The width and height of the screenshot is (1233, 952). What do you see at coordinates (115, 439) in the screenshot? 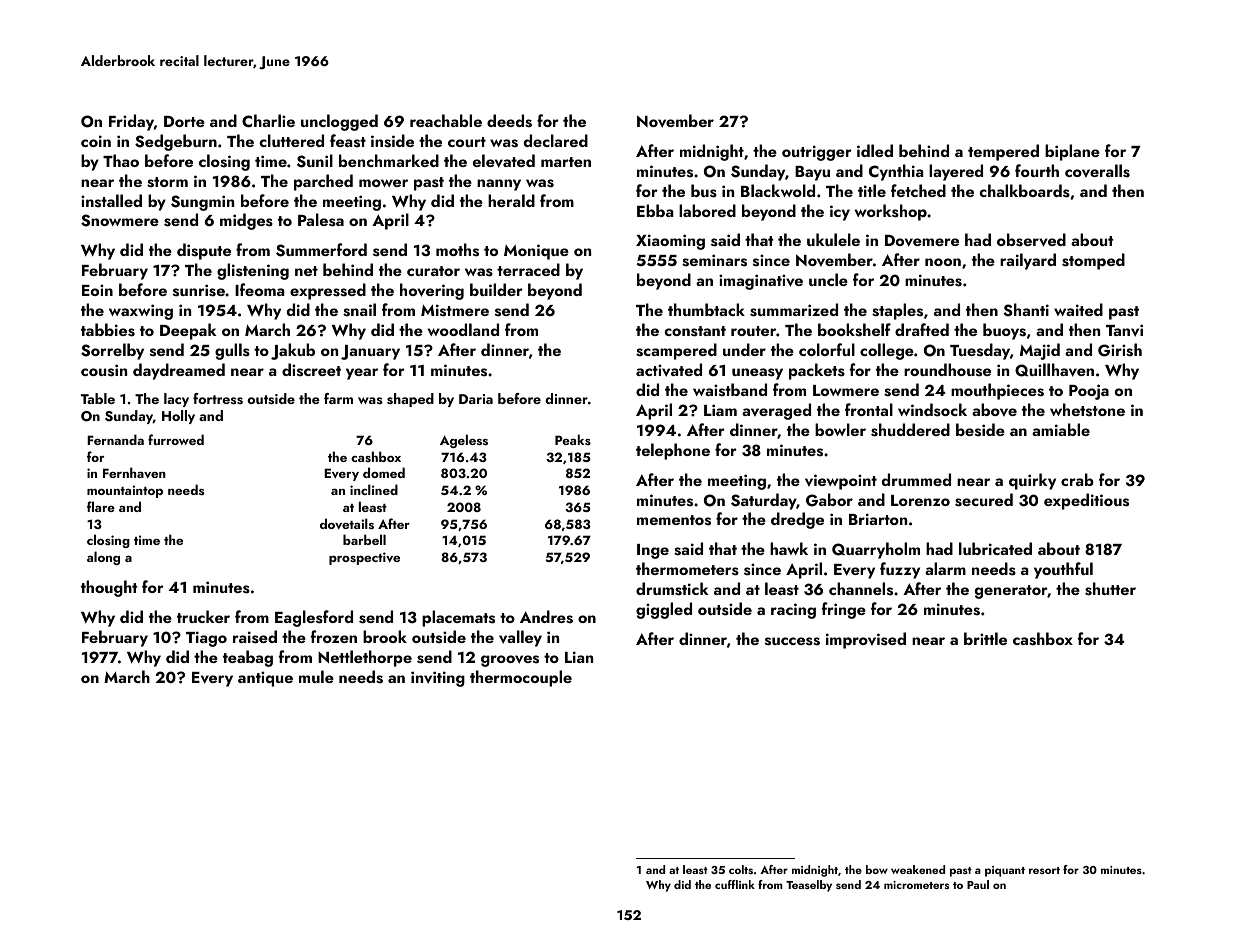
I see `Fernanda` at bounding box center [115, 439].
